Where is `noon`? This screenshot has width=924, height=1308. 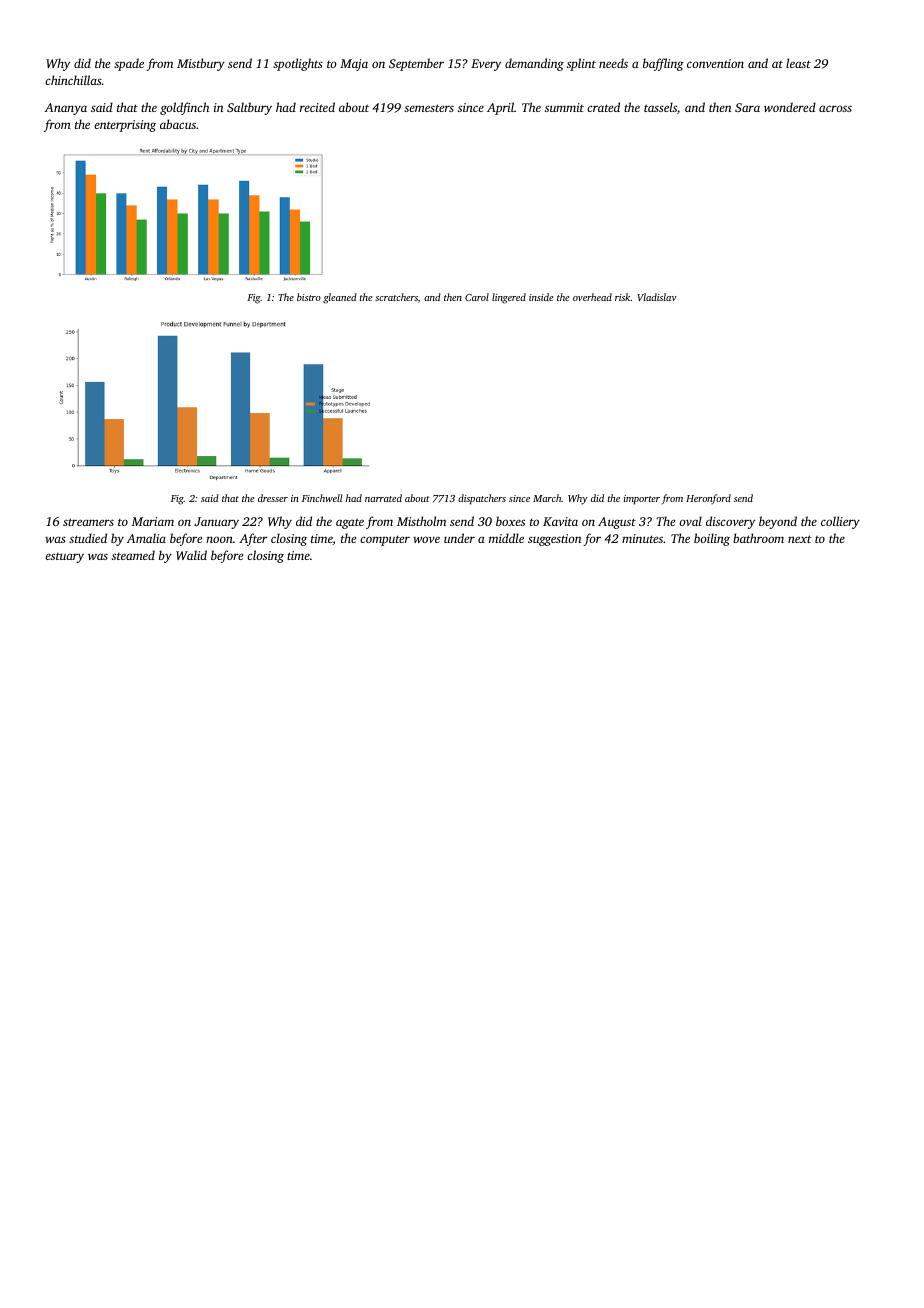
noon is located at coordinates (219, 539).
